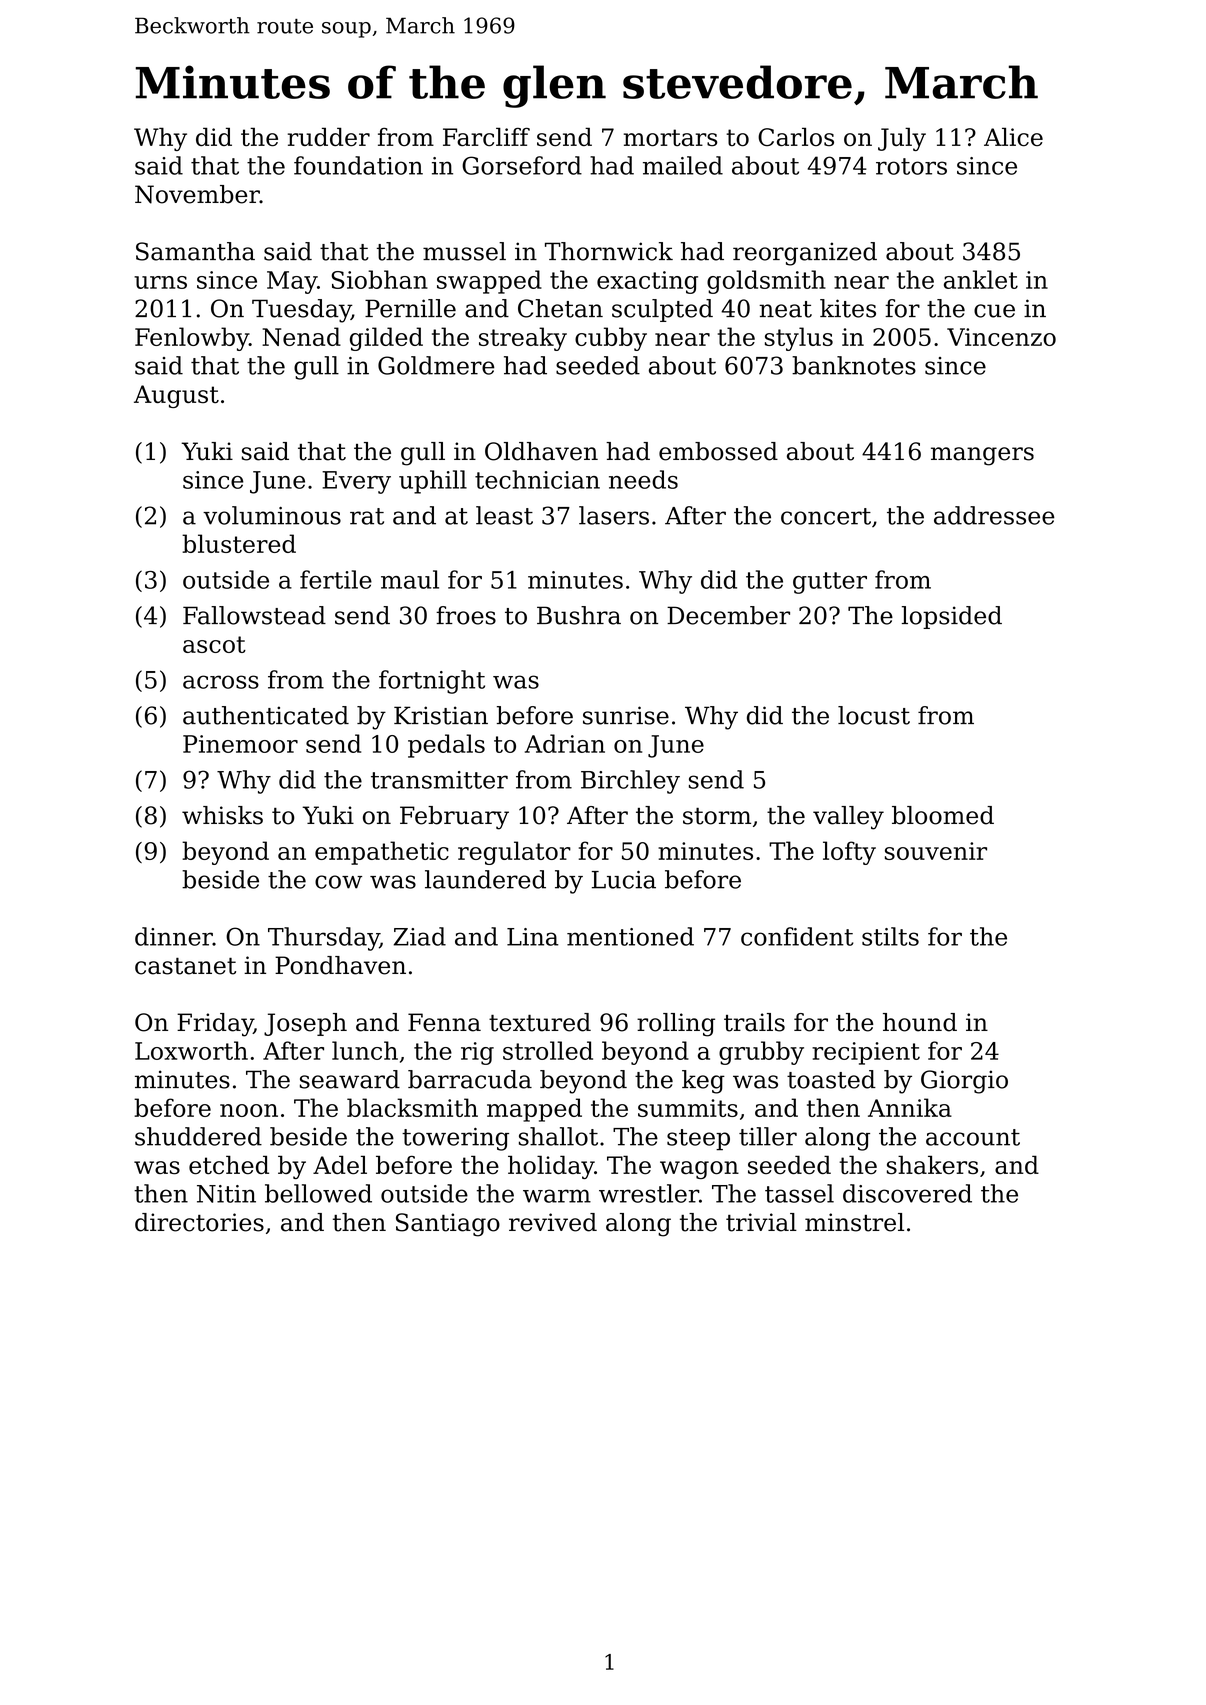 The width and height of the screenshot is (1206, 1705). I want to click on shallot, so click(558, 1136).
